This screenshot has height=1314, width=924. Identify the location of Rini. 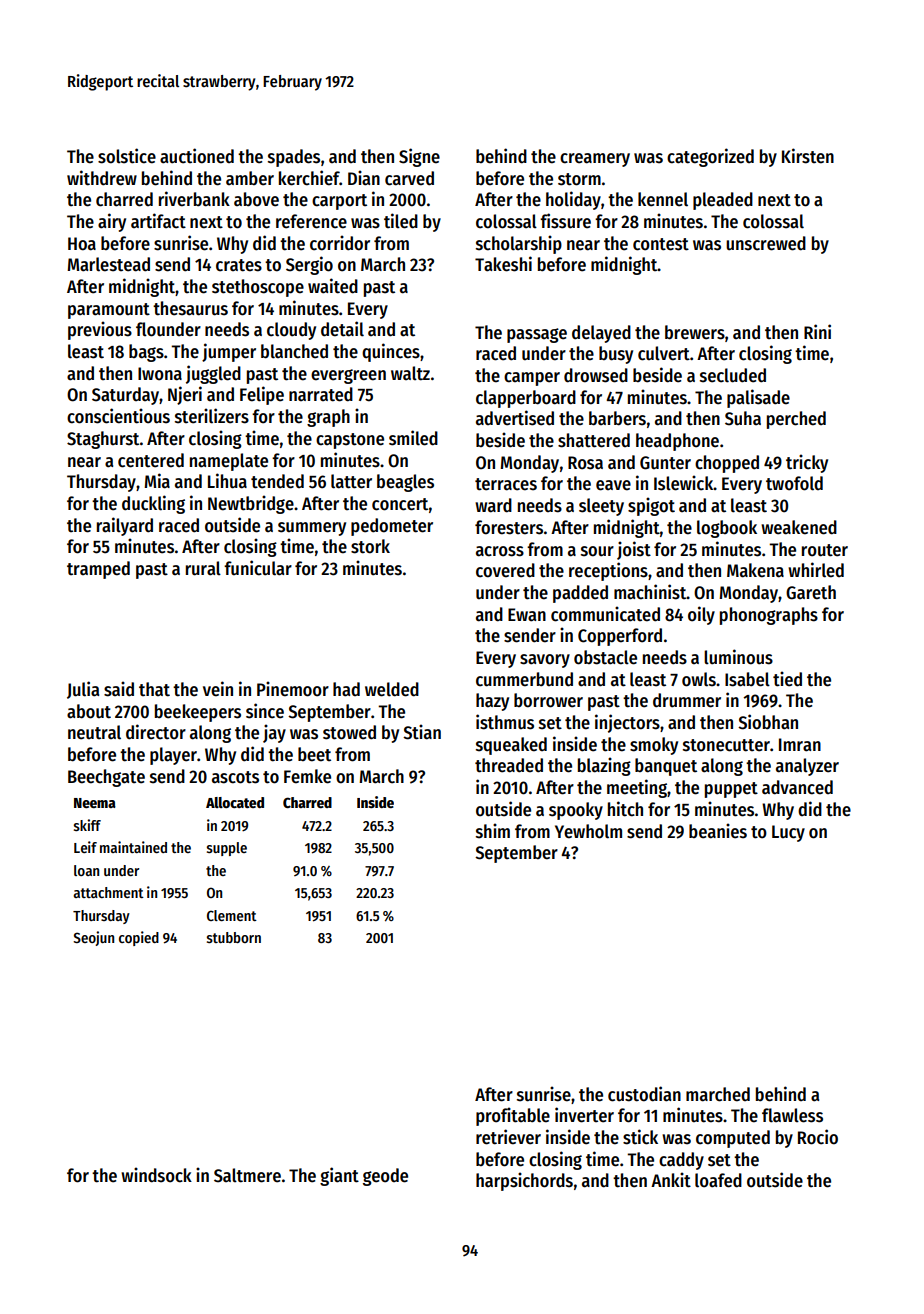
(817, 331).
